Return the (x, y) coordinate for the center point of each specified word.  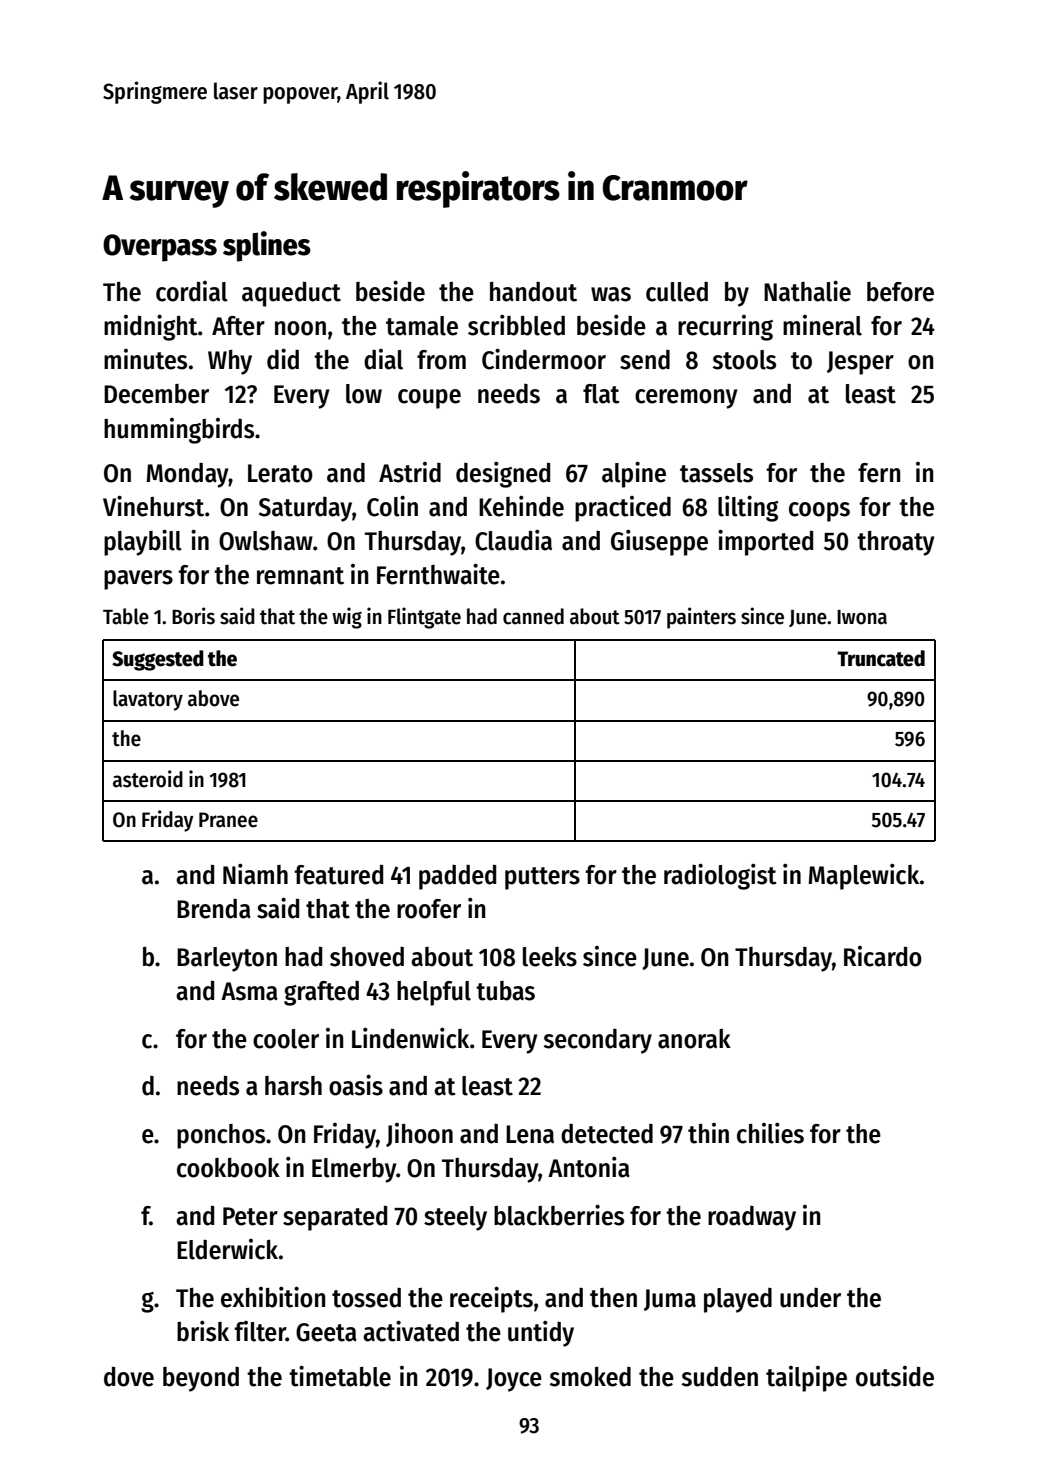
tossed (366, 1298)
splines (267, 246)
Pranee (228, 820)
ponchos (221, 1136)
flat (601, 394)
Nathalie (807, 291)
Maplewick (863, 877)
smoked (590, 1377)
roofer (429, 909)
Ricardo (883, 956)
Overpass (160, 248)
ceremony (686, 399)
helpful (434, 993)
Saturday (305, 509)
